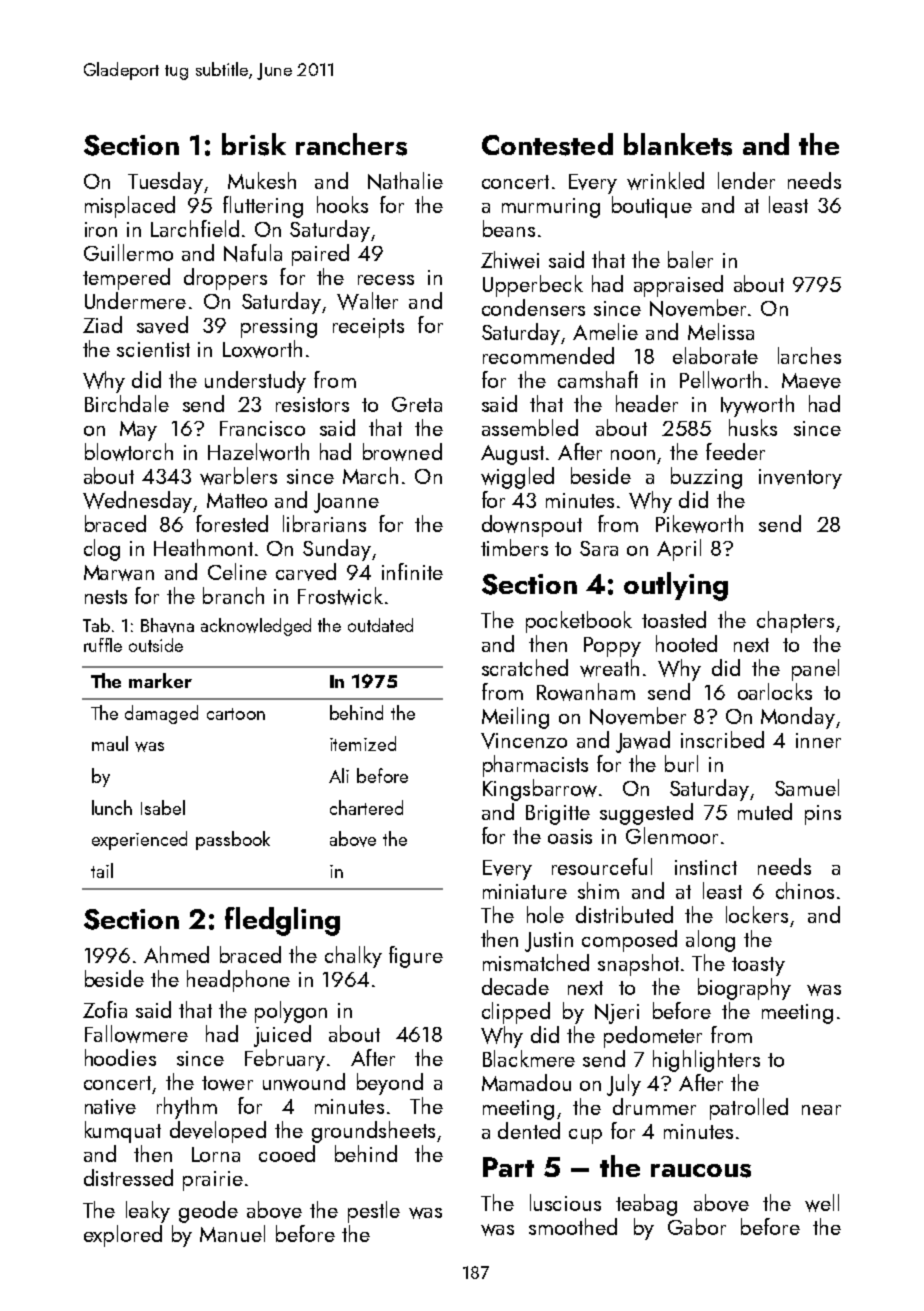 The height and width of the screenshot is (1311, 924). I want to click on kumquat, so click(123, 1132).
